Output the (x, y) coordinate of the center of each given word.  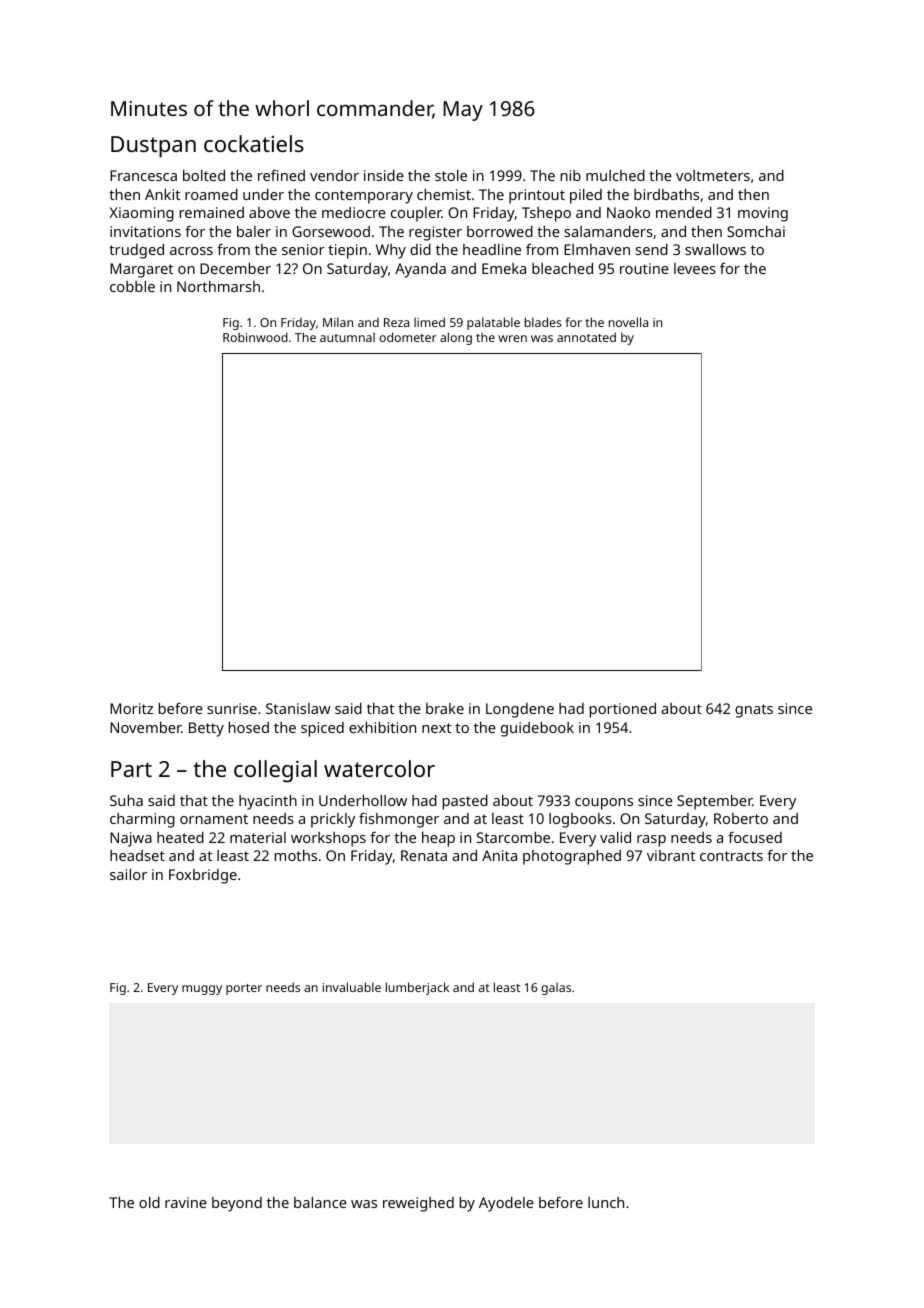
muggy (202, 990)
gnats (754, 711)
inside (384, 175)
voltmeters (713, 175)
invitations (145, 231)
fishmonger (399, 820)
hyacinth (268, 802)
